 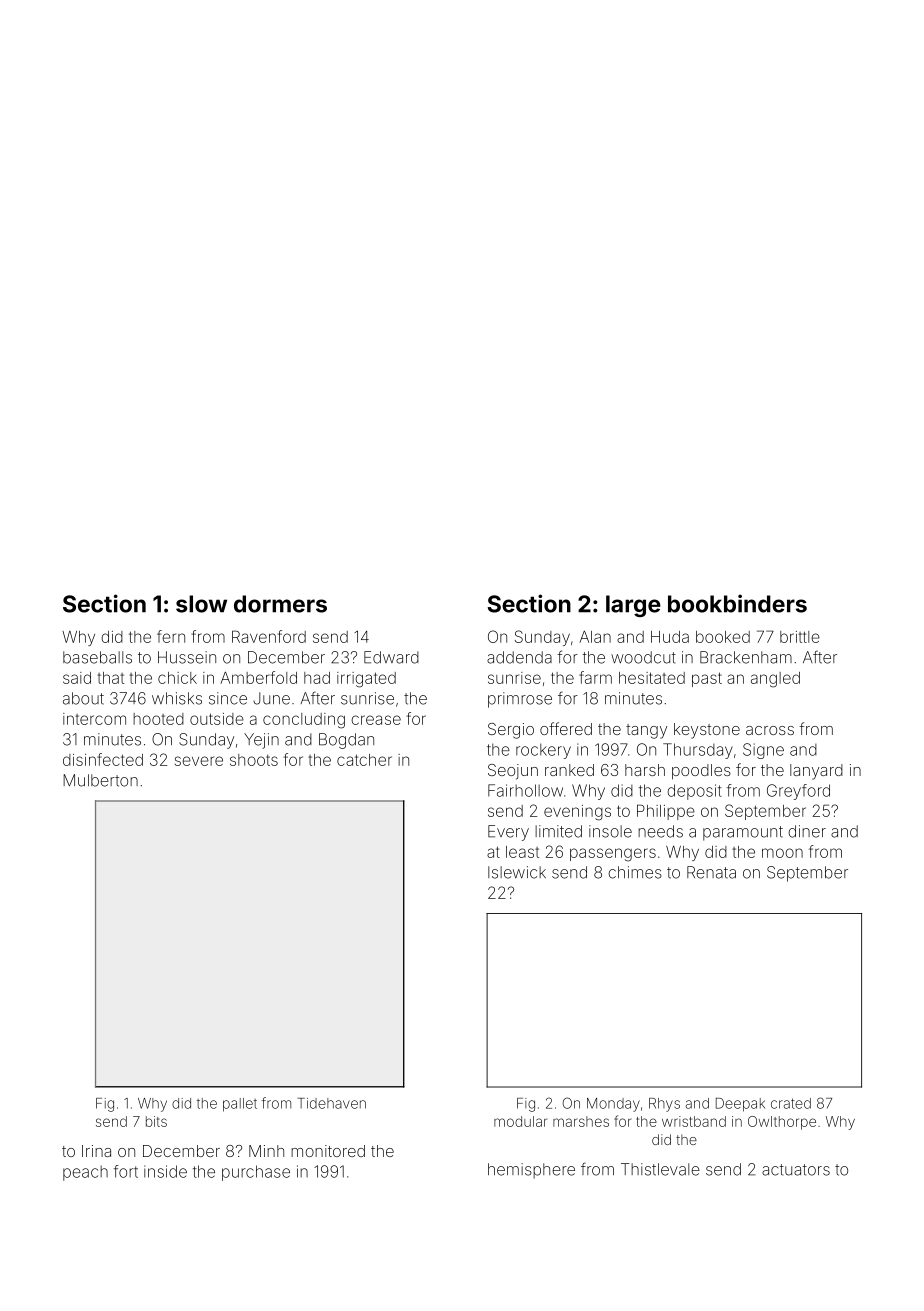 What do you see at coordinates (376, 720) in the page?
I see `crease` at bounding box center [376, 720].
